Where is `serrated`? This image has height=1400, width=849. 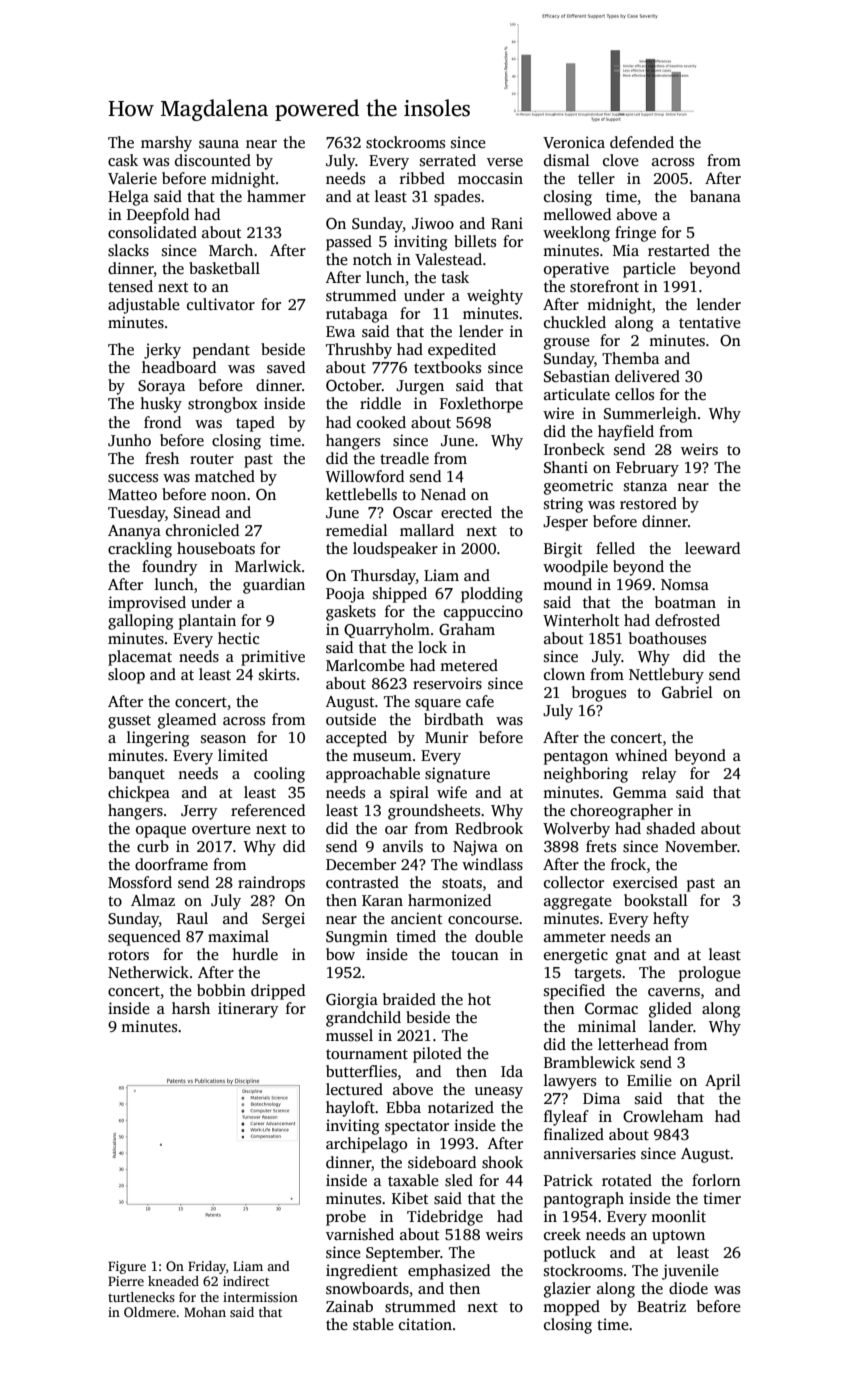 serrated is located at coordinates (448, 160).
